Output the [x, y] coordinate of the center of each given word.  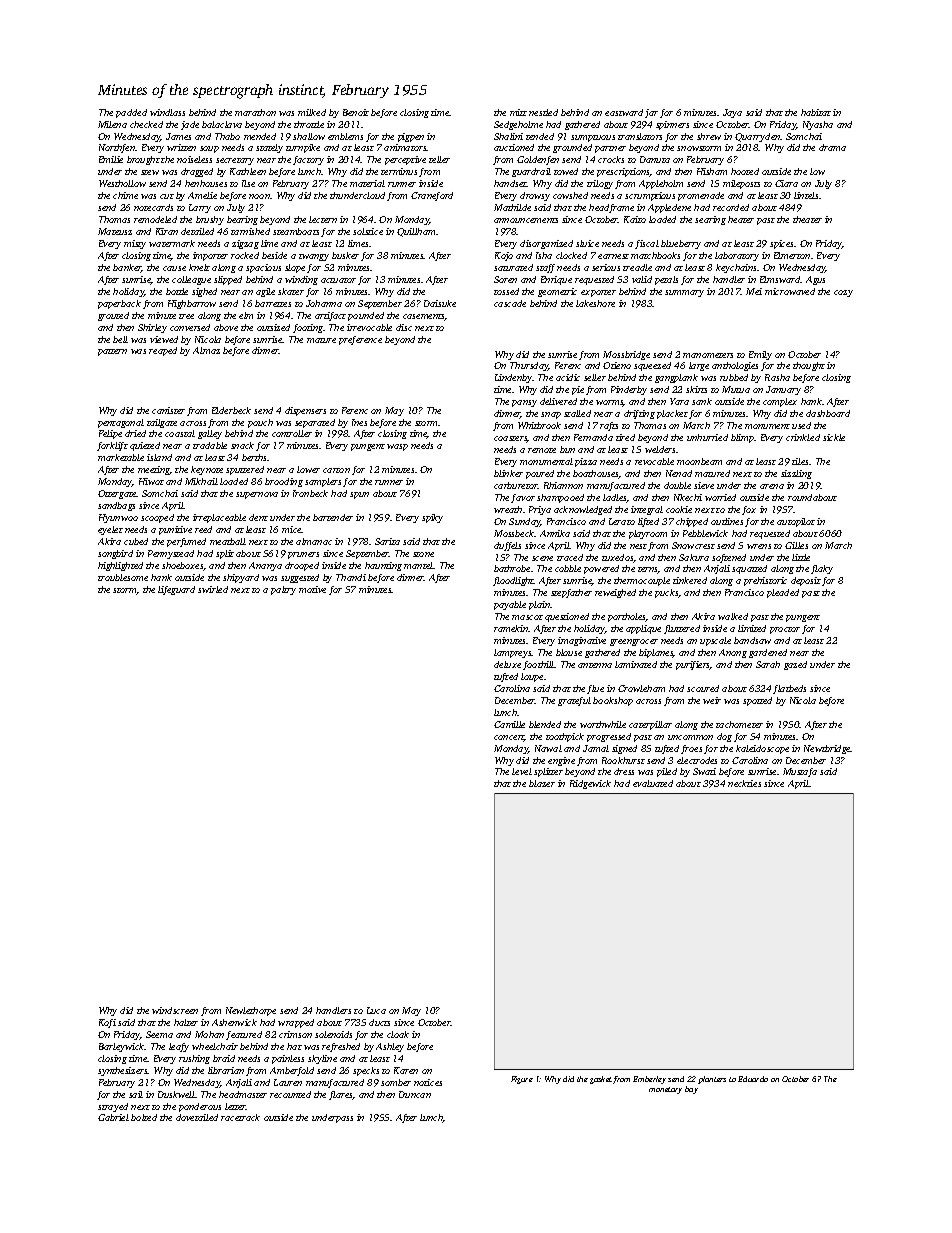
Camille [509, 724]
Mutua [736, 389]
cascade [510, 303]
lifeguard [176, 590]
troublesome [123, 577]
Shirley [152, 328]
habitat [816, 112]
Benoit [356, 112]
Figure [522, 1080]
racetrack [240, 1117]
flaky [822, 569]
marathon [255, 112]
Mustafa [800, 772]
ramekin [511, 628]
